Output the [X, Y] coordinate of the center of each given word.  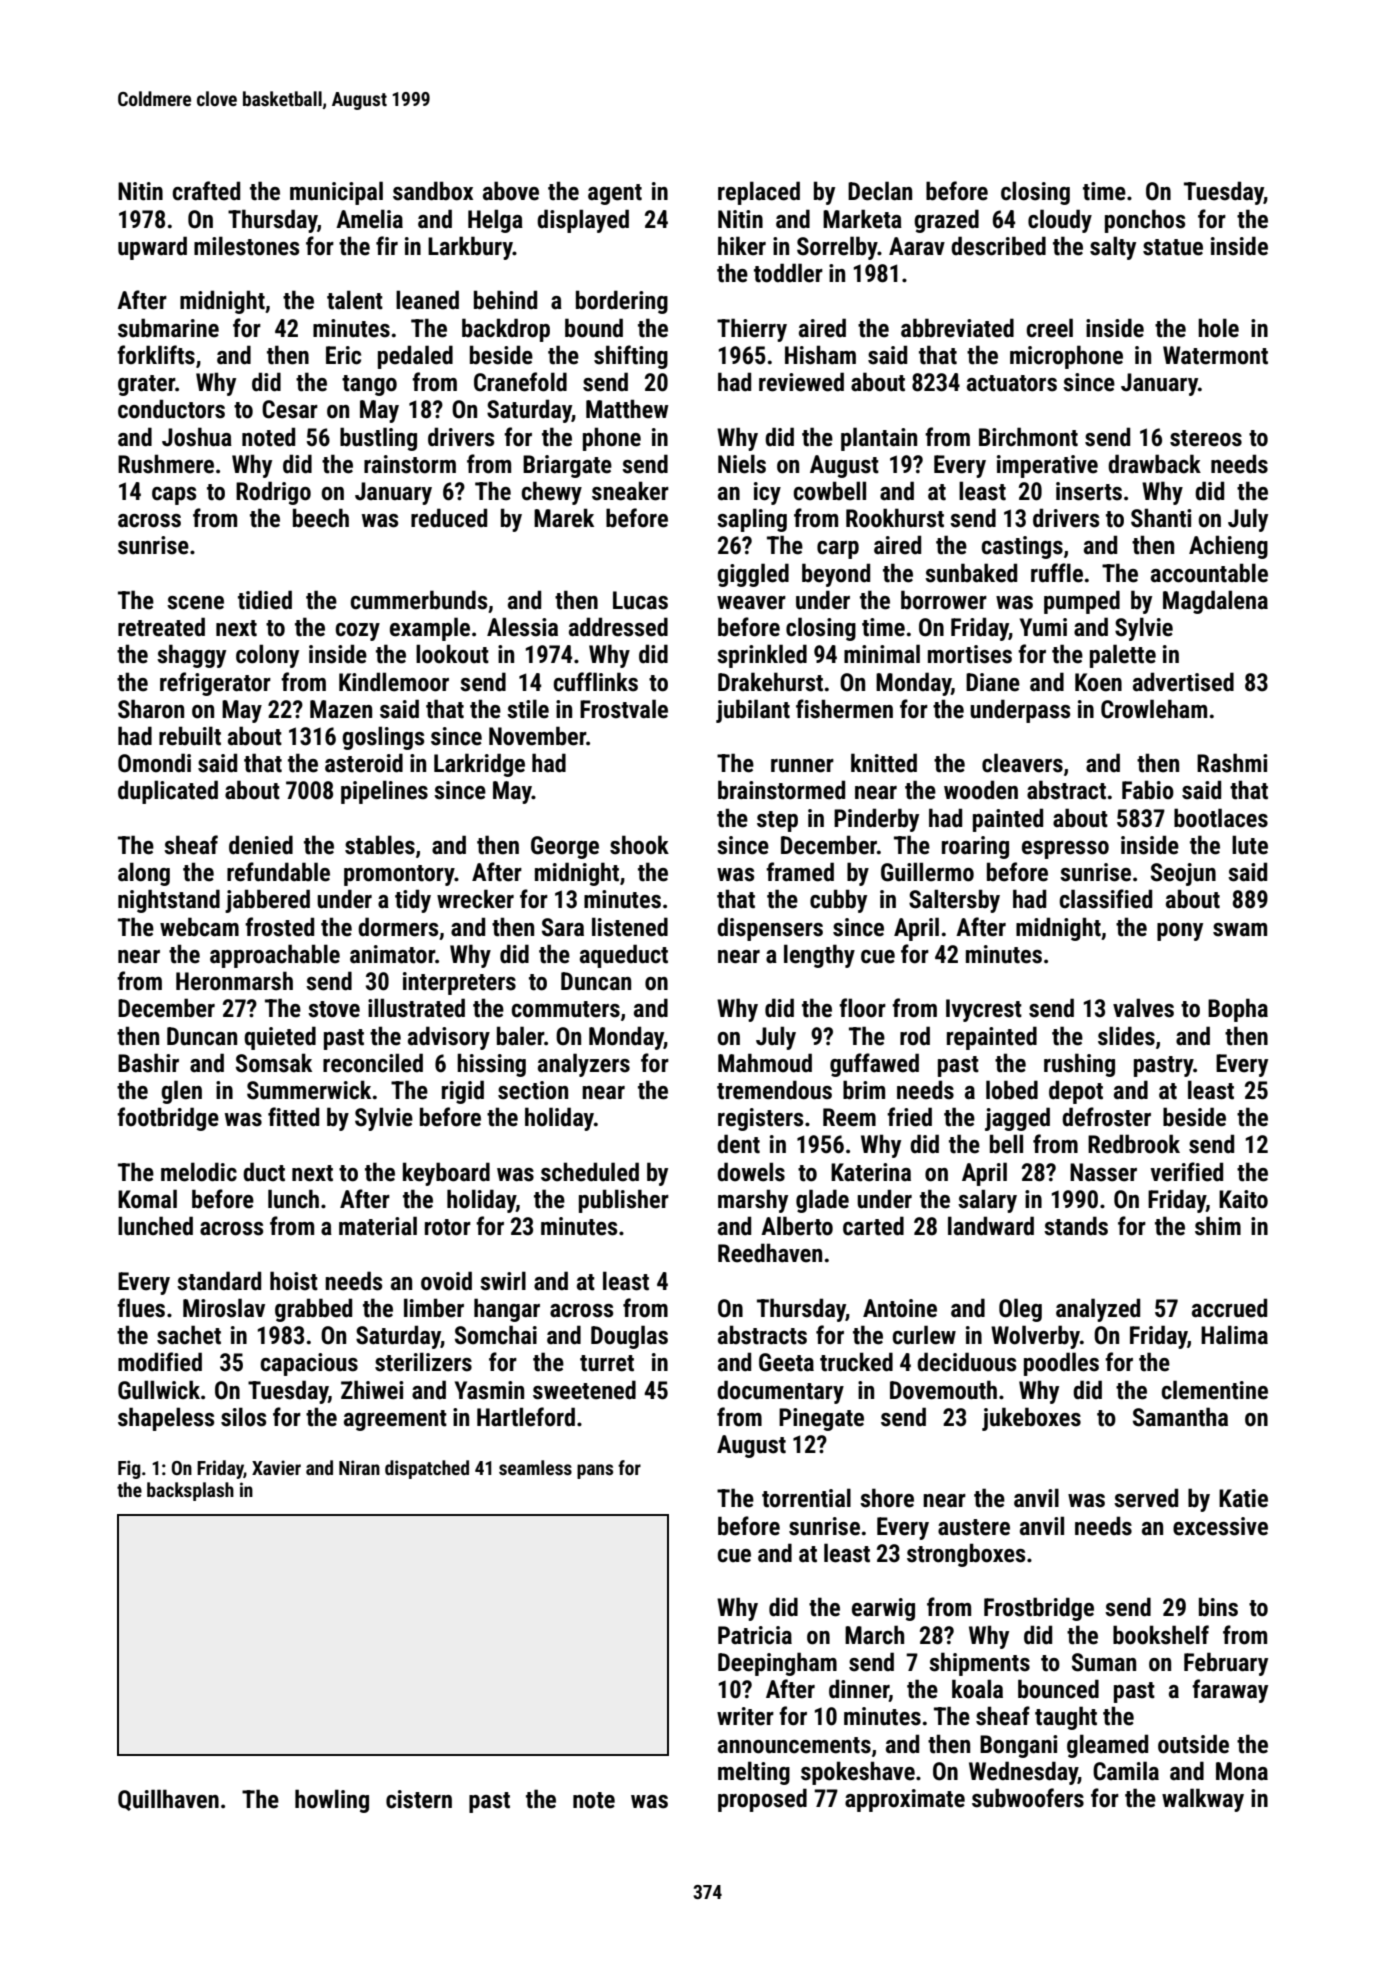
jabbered [267, 901]
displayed [583, 221]
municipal [336, 193]
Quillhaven [168, 1800]
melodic [199, 1172]
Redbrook [1134, 1144]
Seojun [1183, 874]
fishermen [844, 709]
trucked [856, 1362]
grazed [946, 221]
